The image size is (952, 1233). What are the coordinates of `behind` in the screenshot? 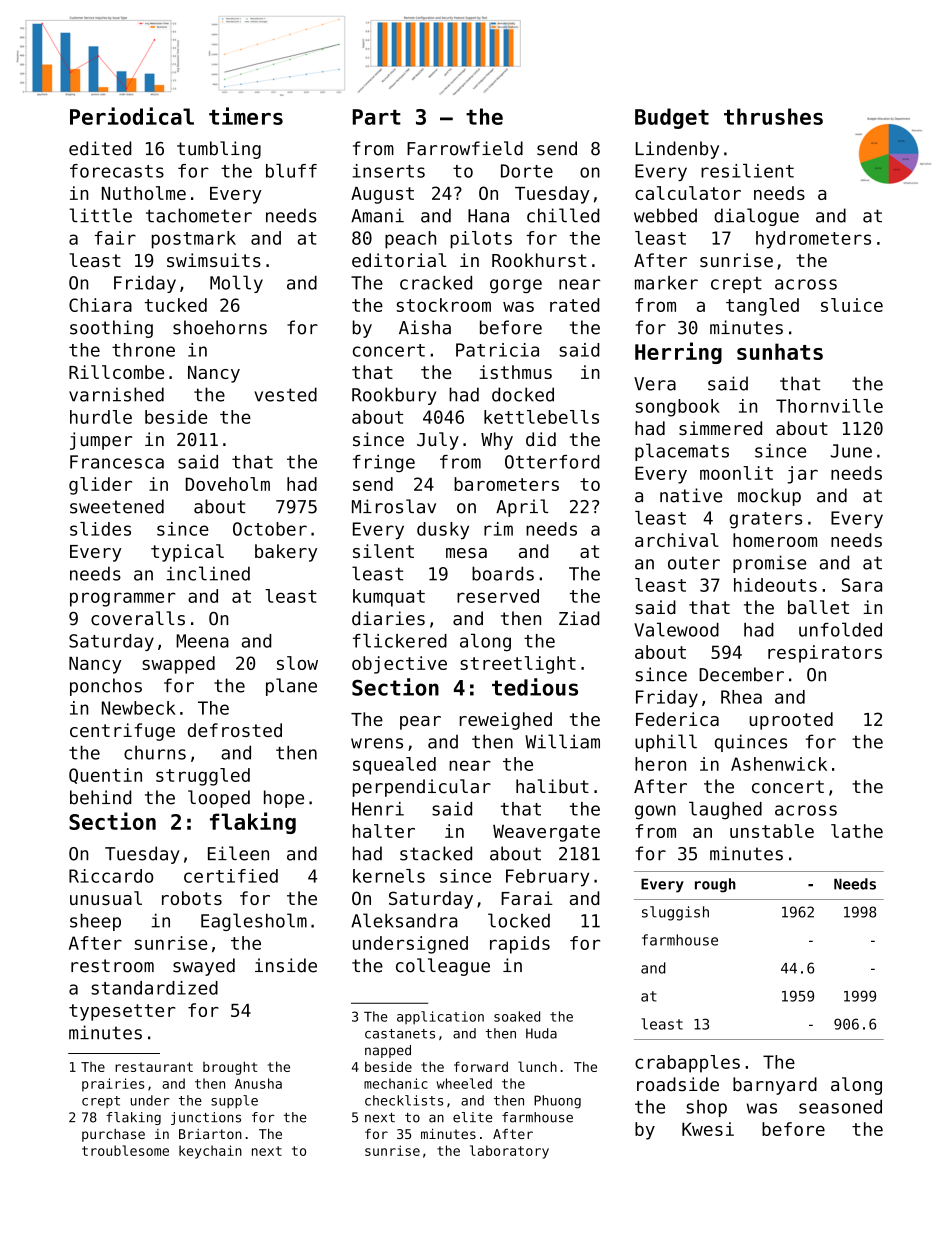 It's located at (100, 797).
